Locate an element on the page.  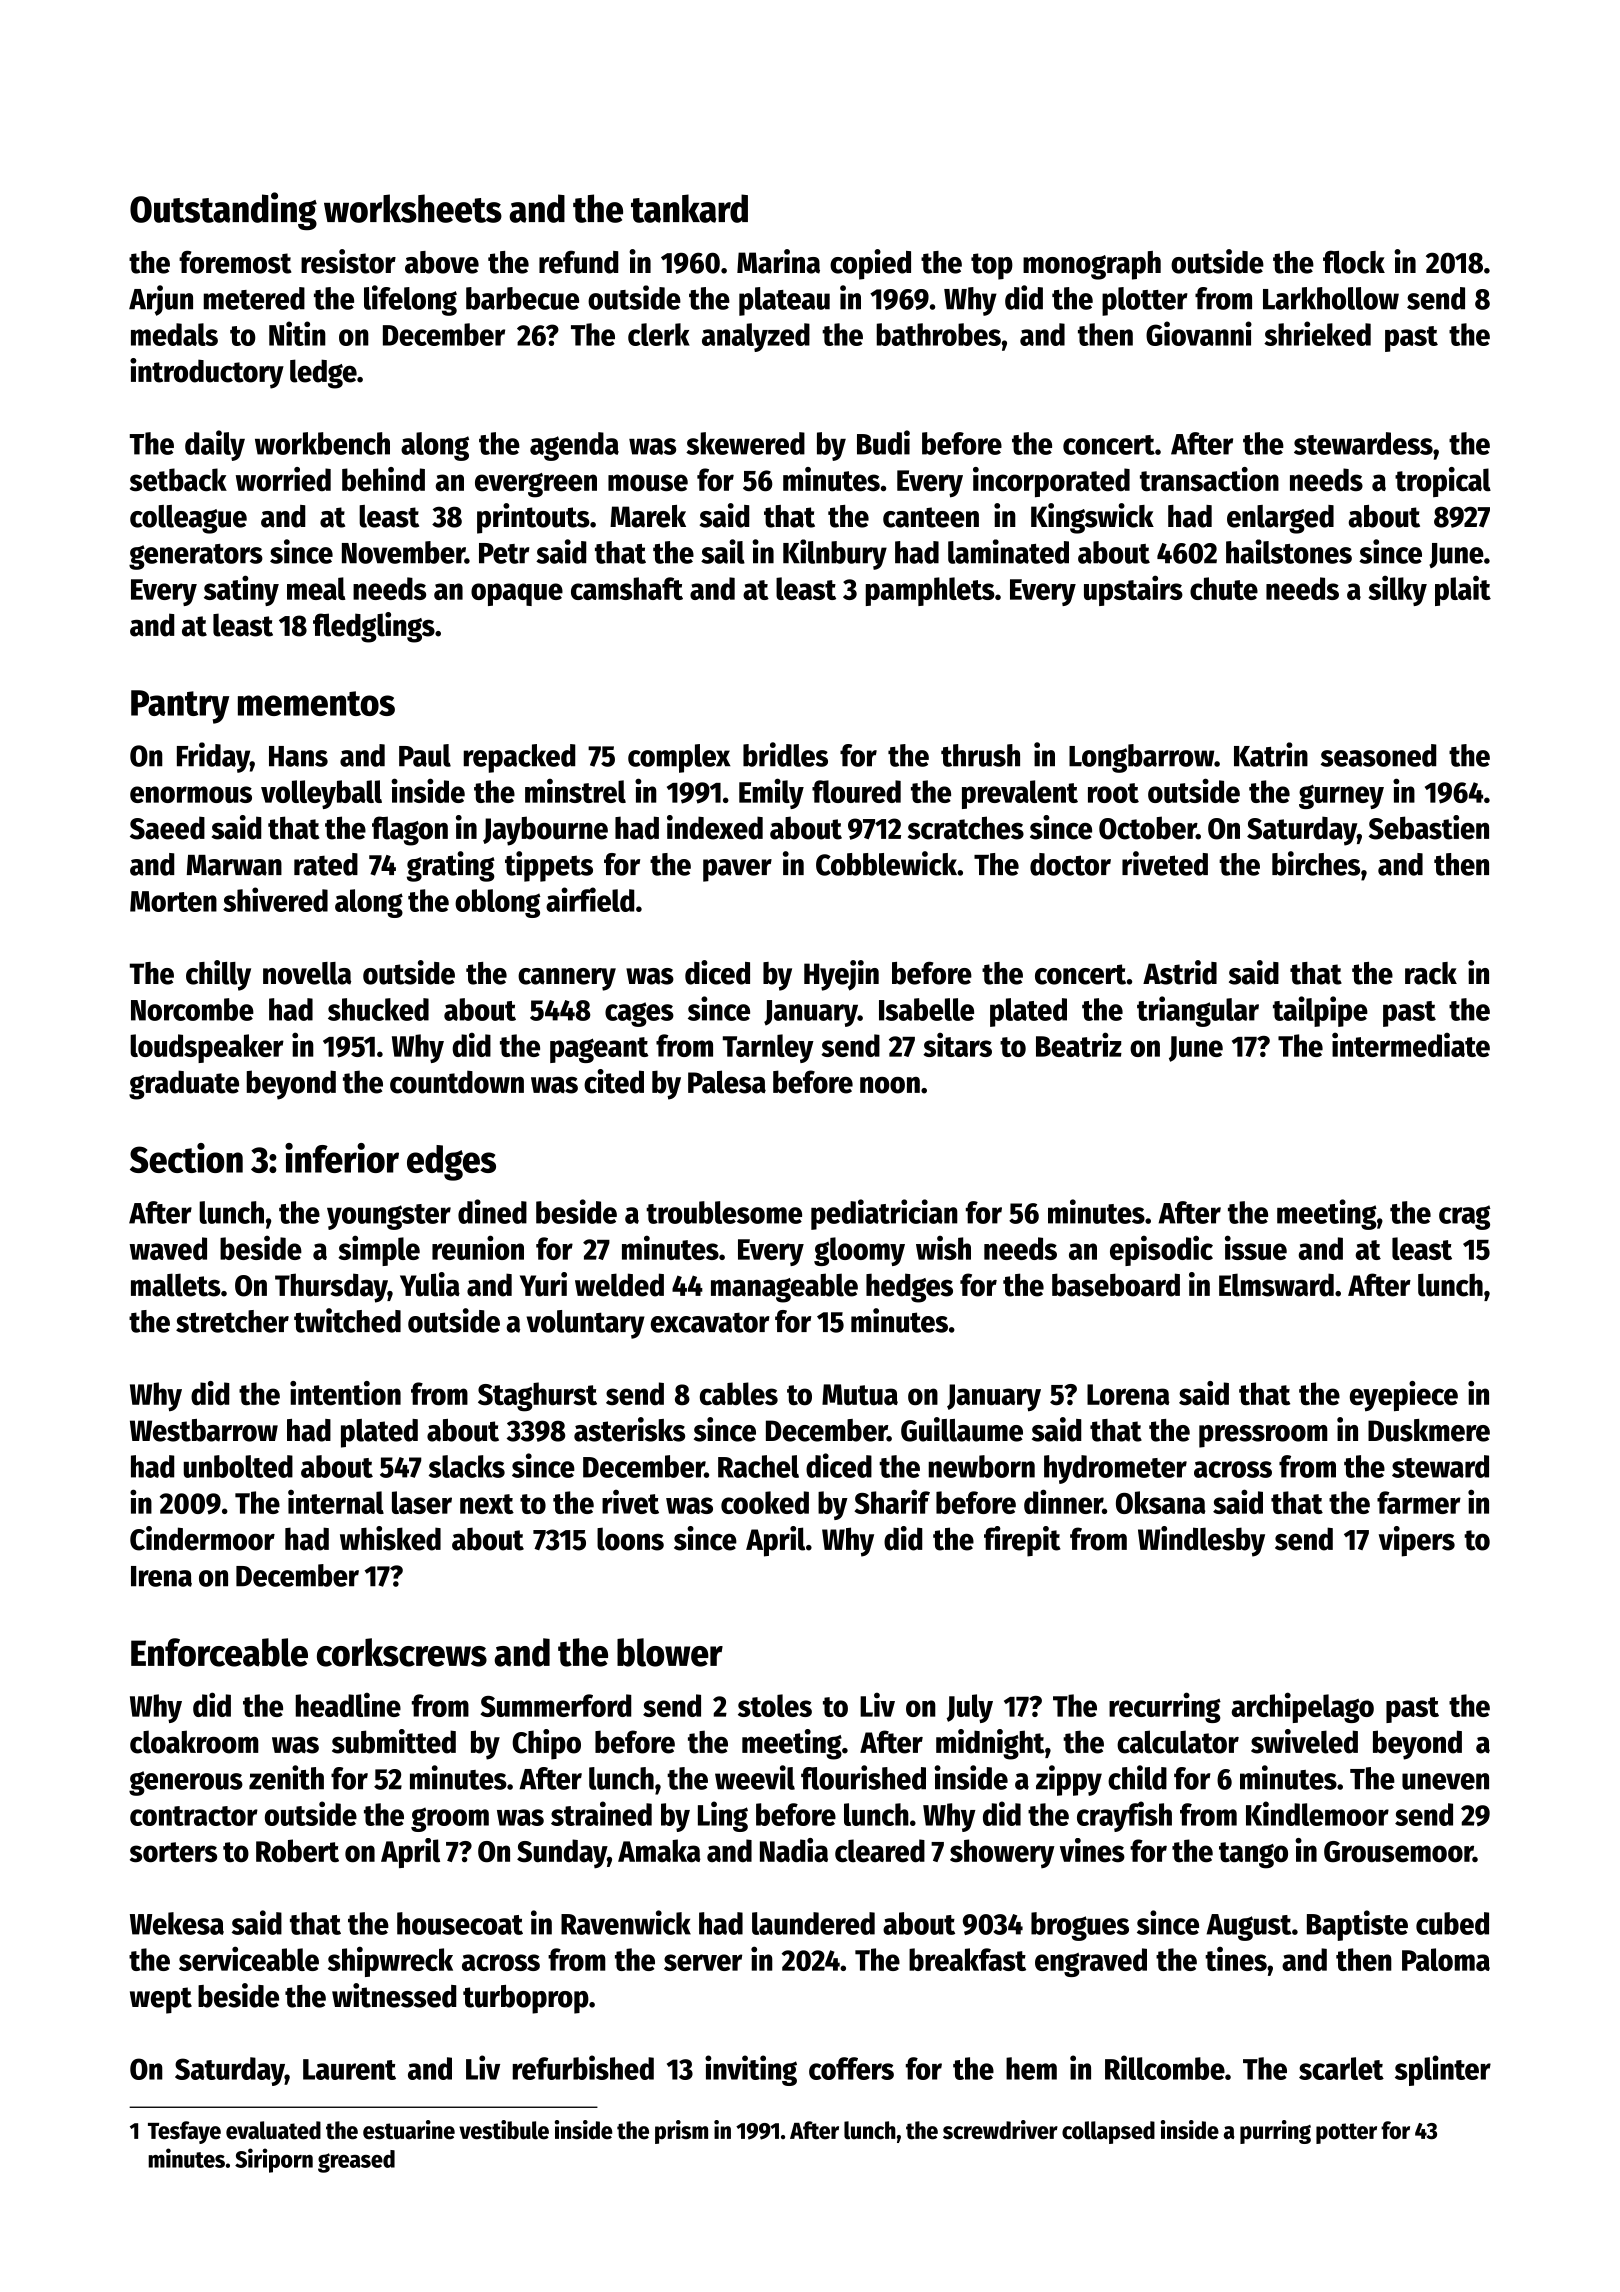
flagon is located at coordinates (410, 831).
